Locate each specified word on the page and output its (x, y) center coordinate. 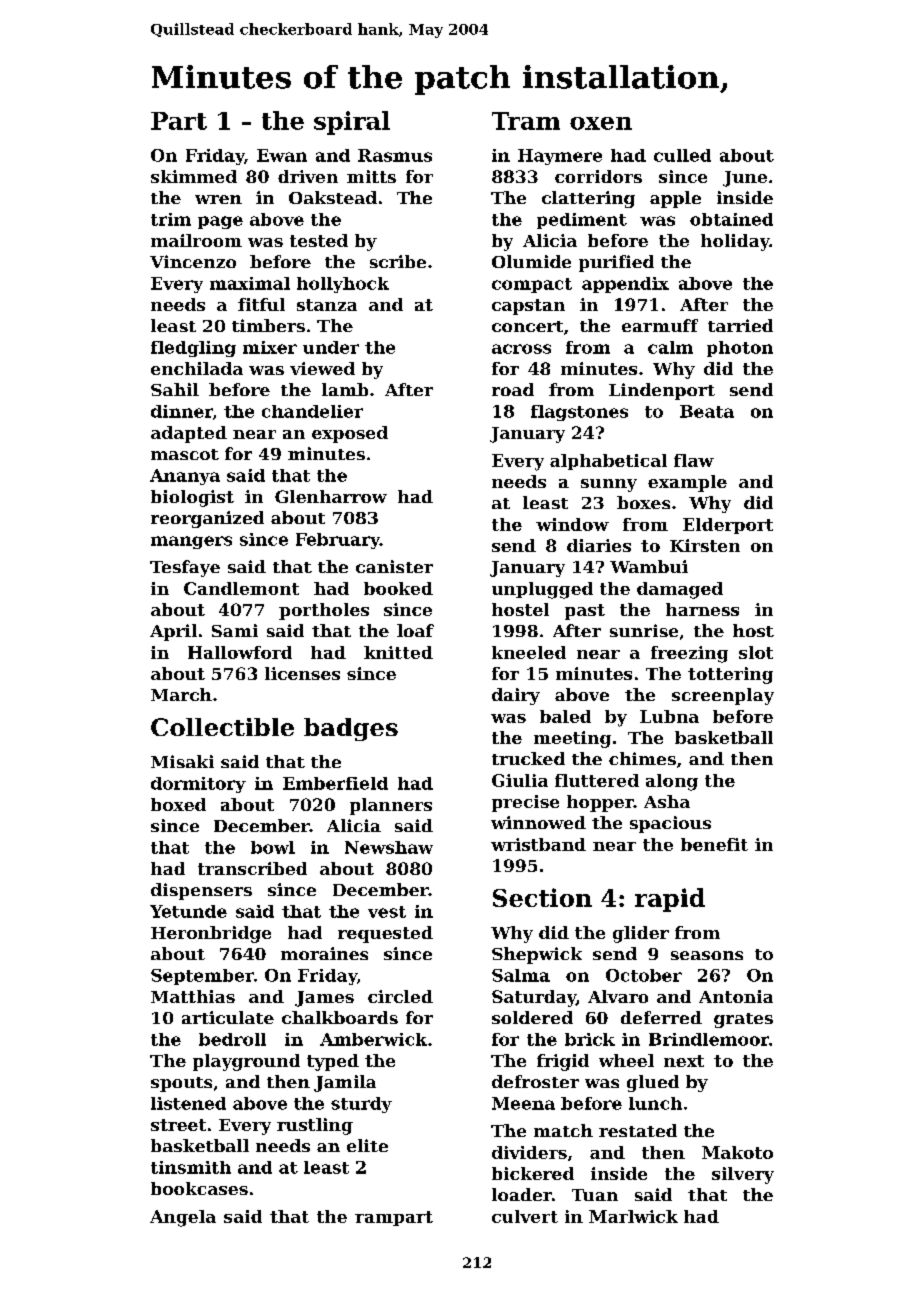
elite (367, 1145)
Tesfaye (185, 568)
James (324, 999)
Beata (707, 411)
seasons (707, 955)
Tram (526, 121)
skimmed (194, 176)
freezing (689, 654)
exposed (350, 434)
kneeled (529, 652)
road (513, 389)
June (745, 179)
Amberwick (373, 1039)
